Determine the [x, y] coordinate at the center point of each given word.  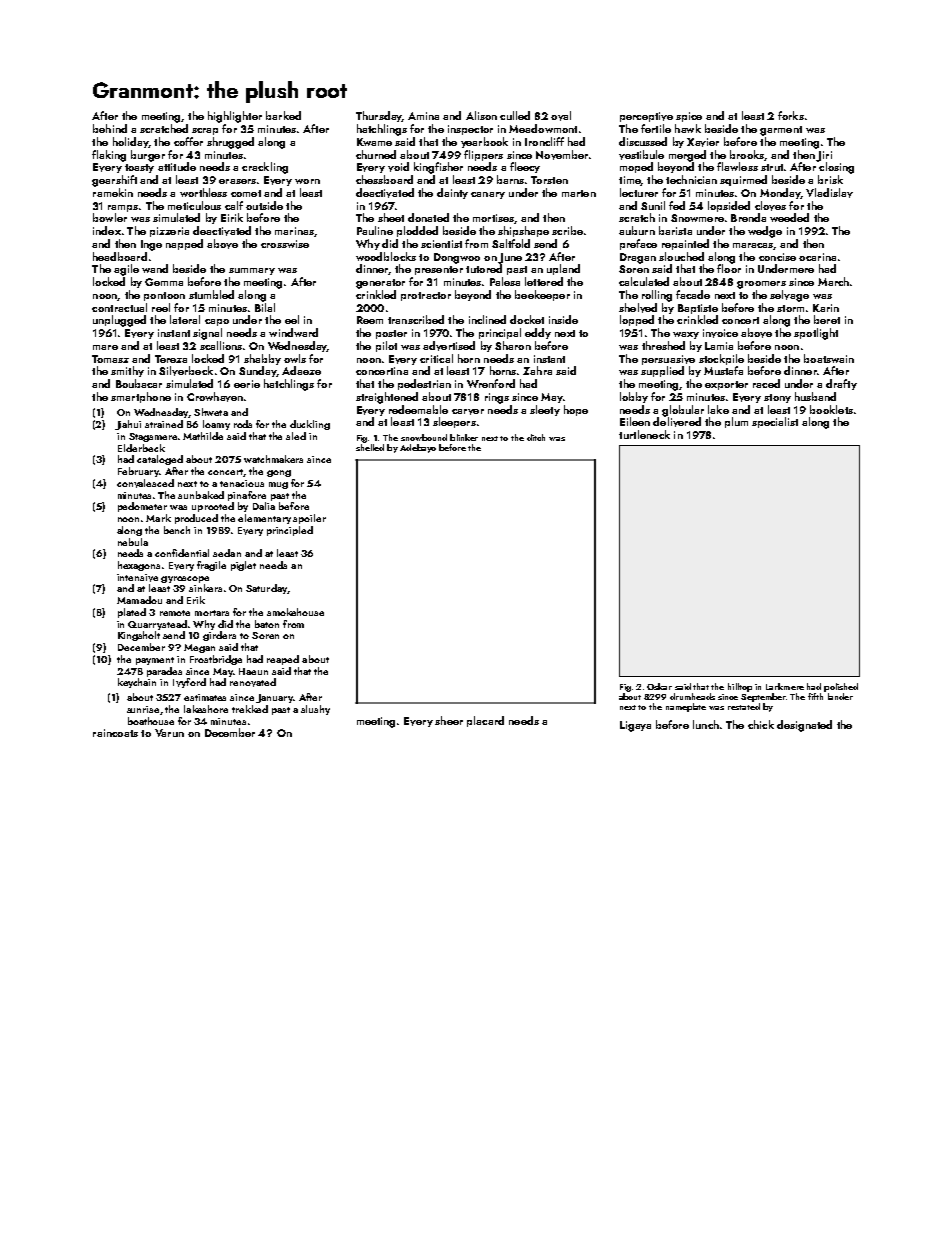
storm [790, 308]
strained [164, 424]
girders [219, 636]
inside [563, 319]
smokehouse [295, 612]
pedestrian [424, 384]
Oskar [659, 686]
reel [161, 307]
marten [579, 193]
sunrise [143, 709]
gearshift [114, 181]
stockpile [721, 359]
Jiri [824, 156]
